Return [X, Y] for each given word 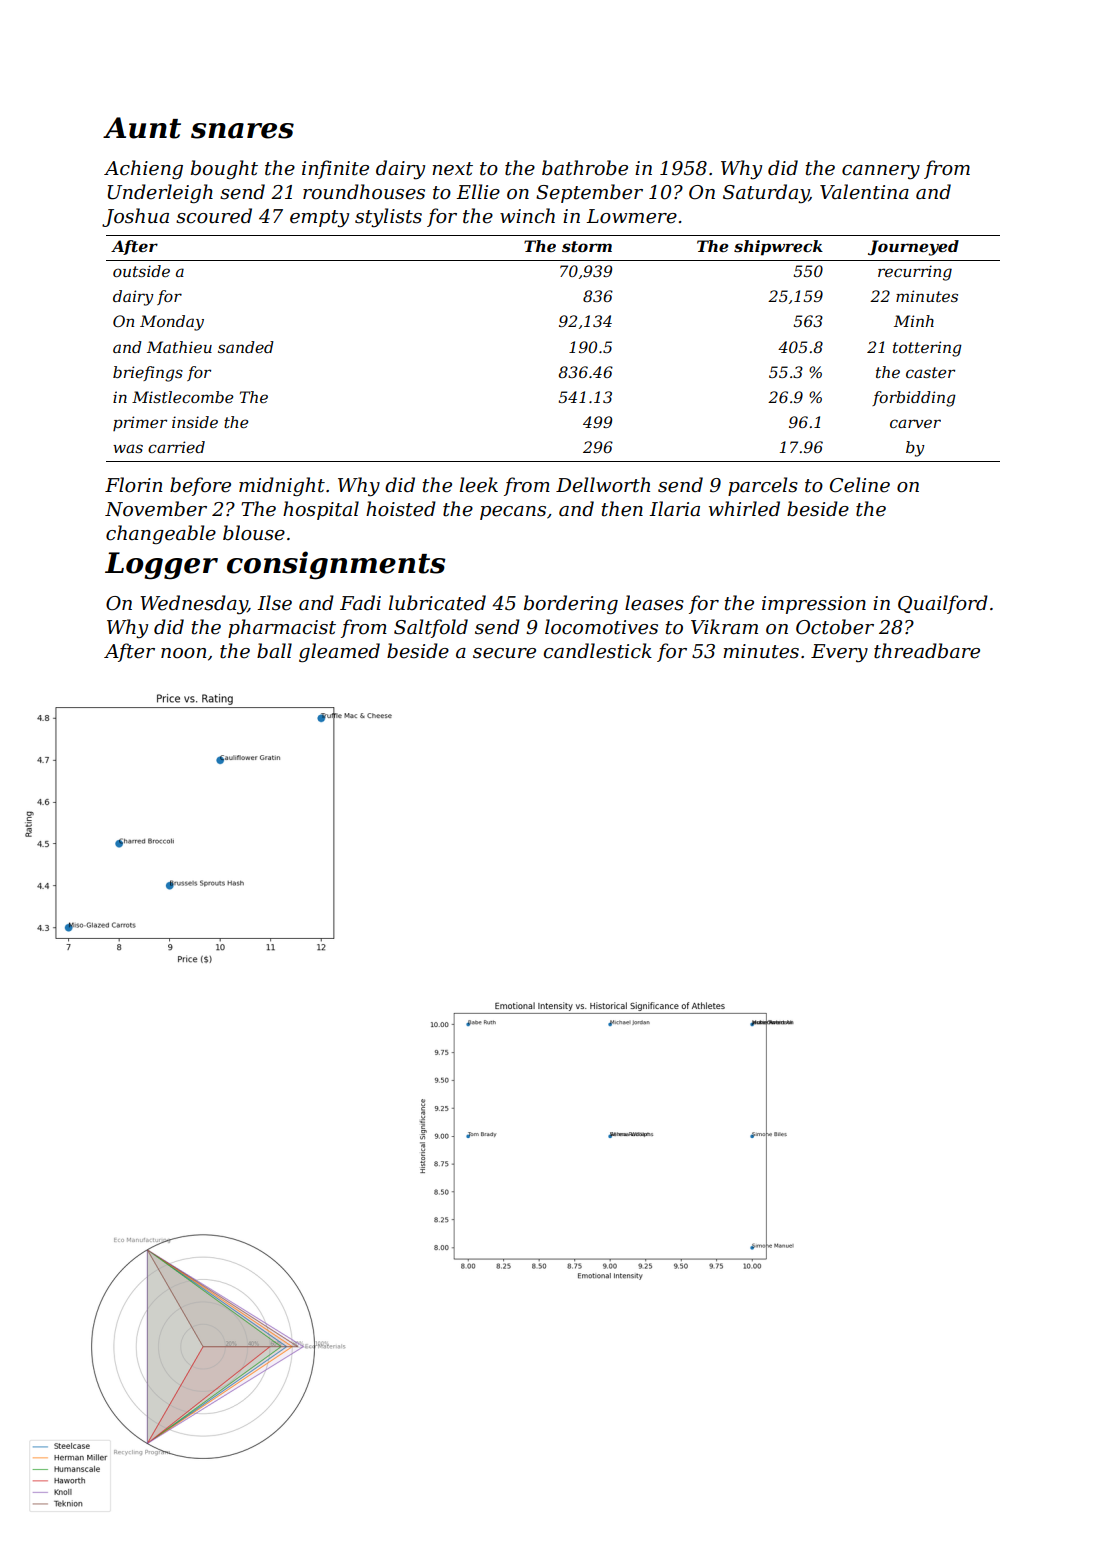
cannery [881, 172]
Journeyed [913, 248]
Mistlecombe [182, 397]
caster [930, 372]
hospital [321, 510]
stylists [388, 218]
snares [242, 131]
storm [587, 246]
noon [183, 653]
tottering [927, 349]
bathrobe [585, 168]
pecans [513, 513]
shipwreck [778, 248]
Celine [860, 485]
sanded [246, 347]
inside [195, 422]
